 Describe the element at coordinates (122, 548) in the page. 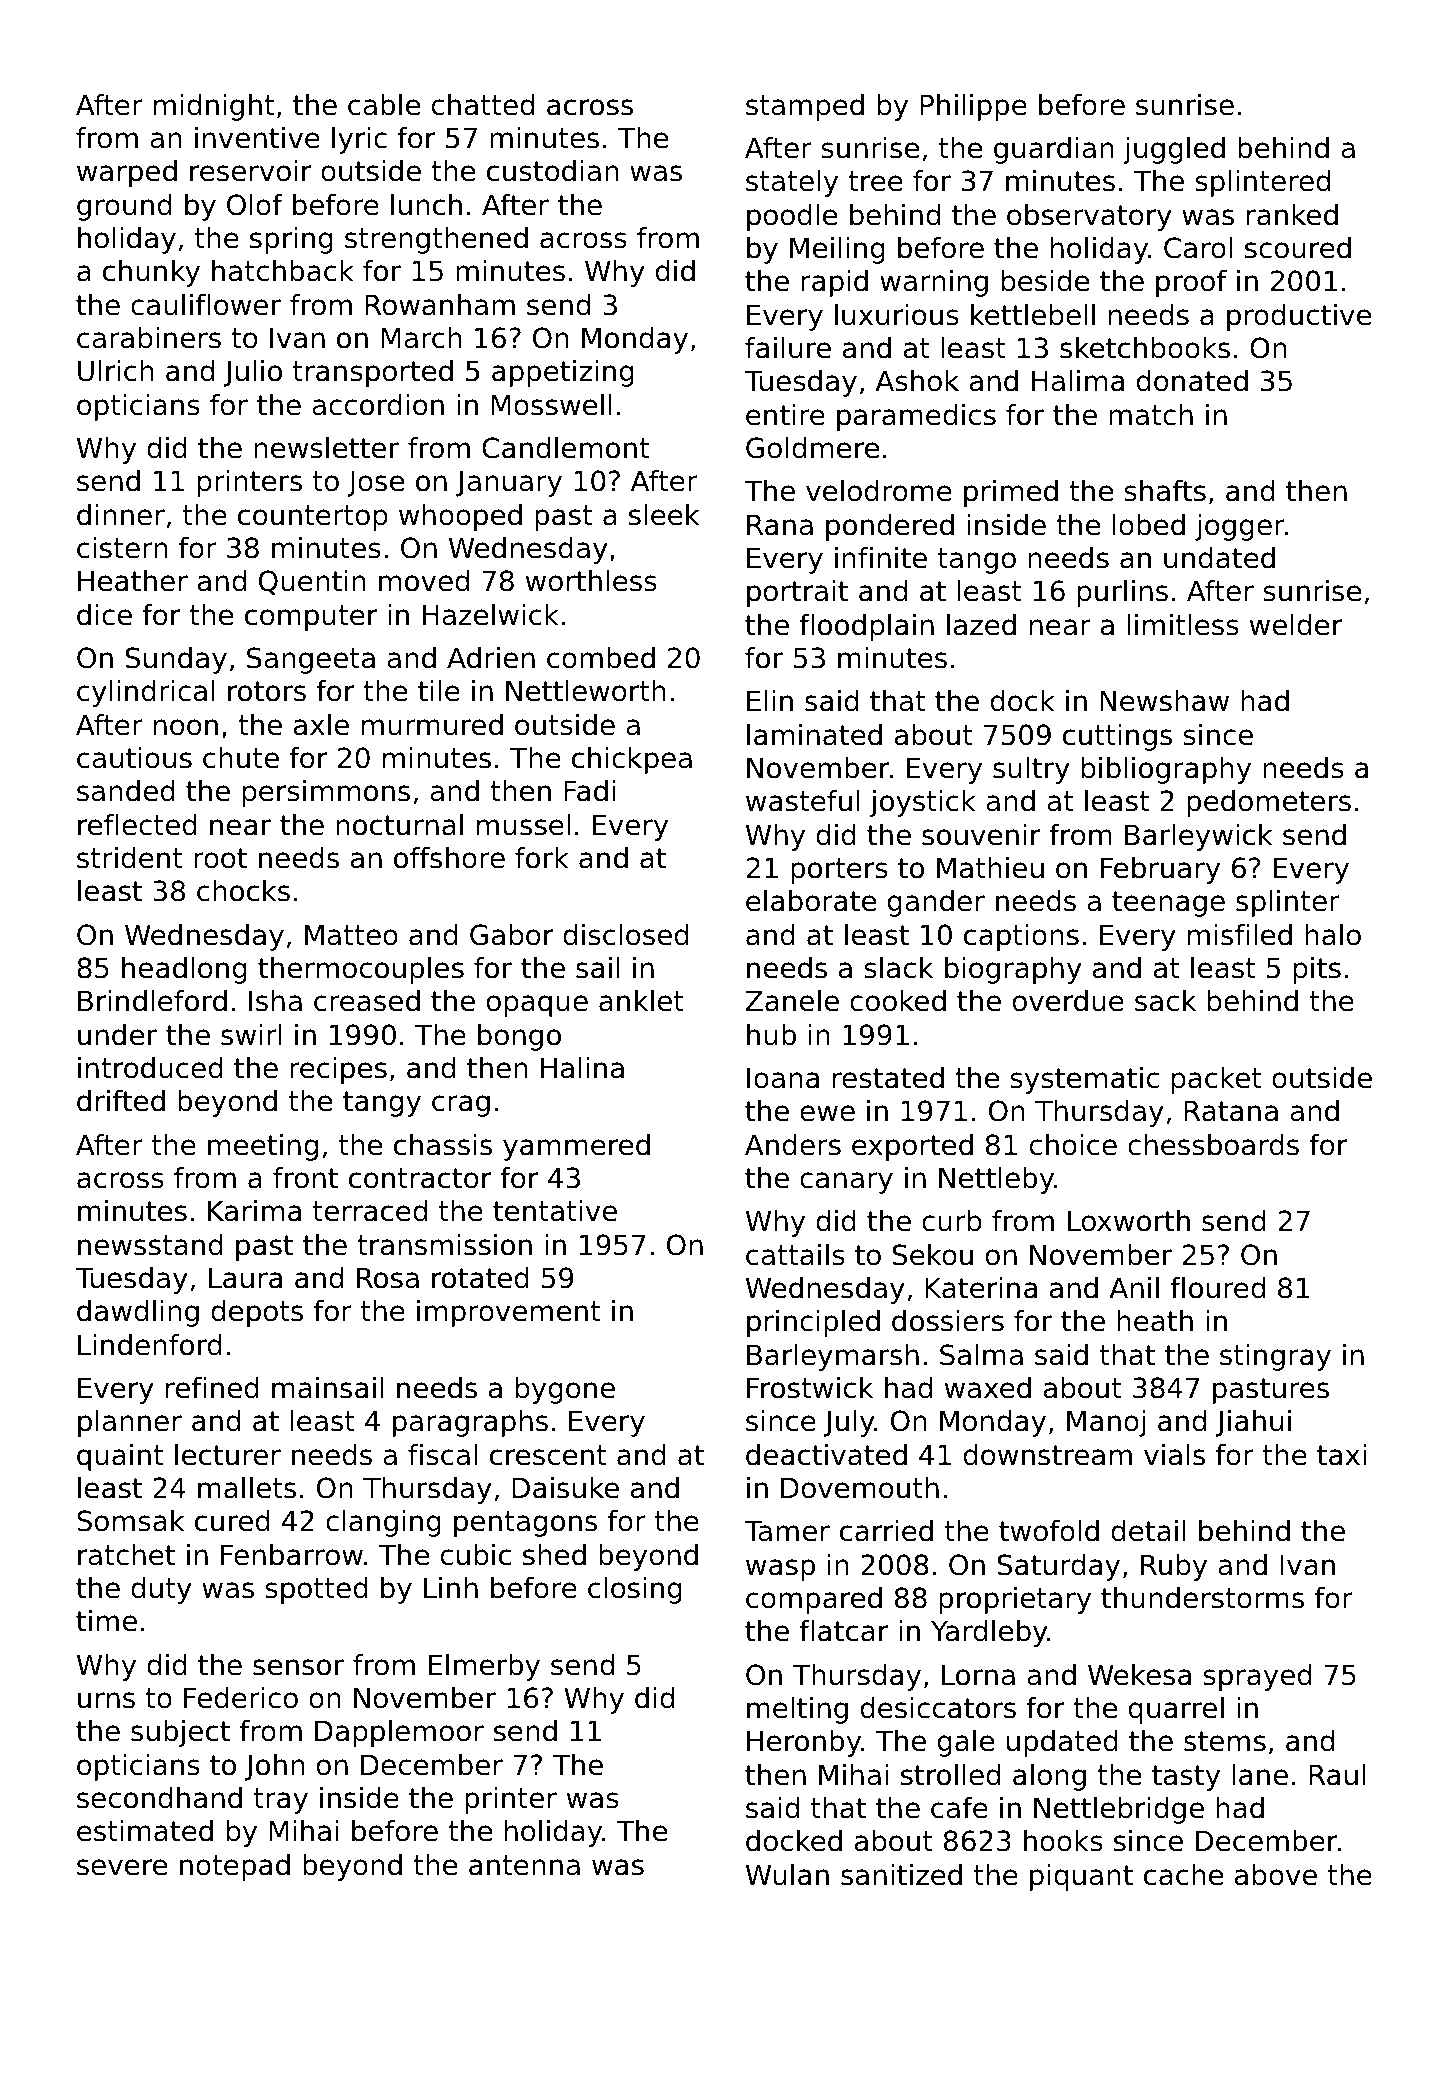

I see `cistern` at that location.
